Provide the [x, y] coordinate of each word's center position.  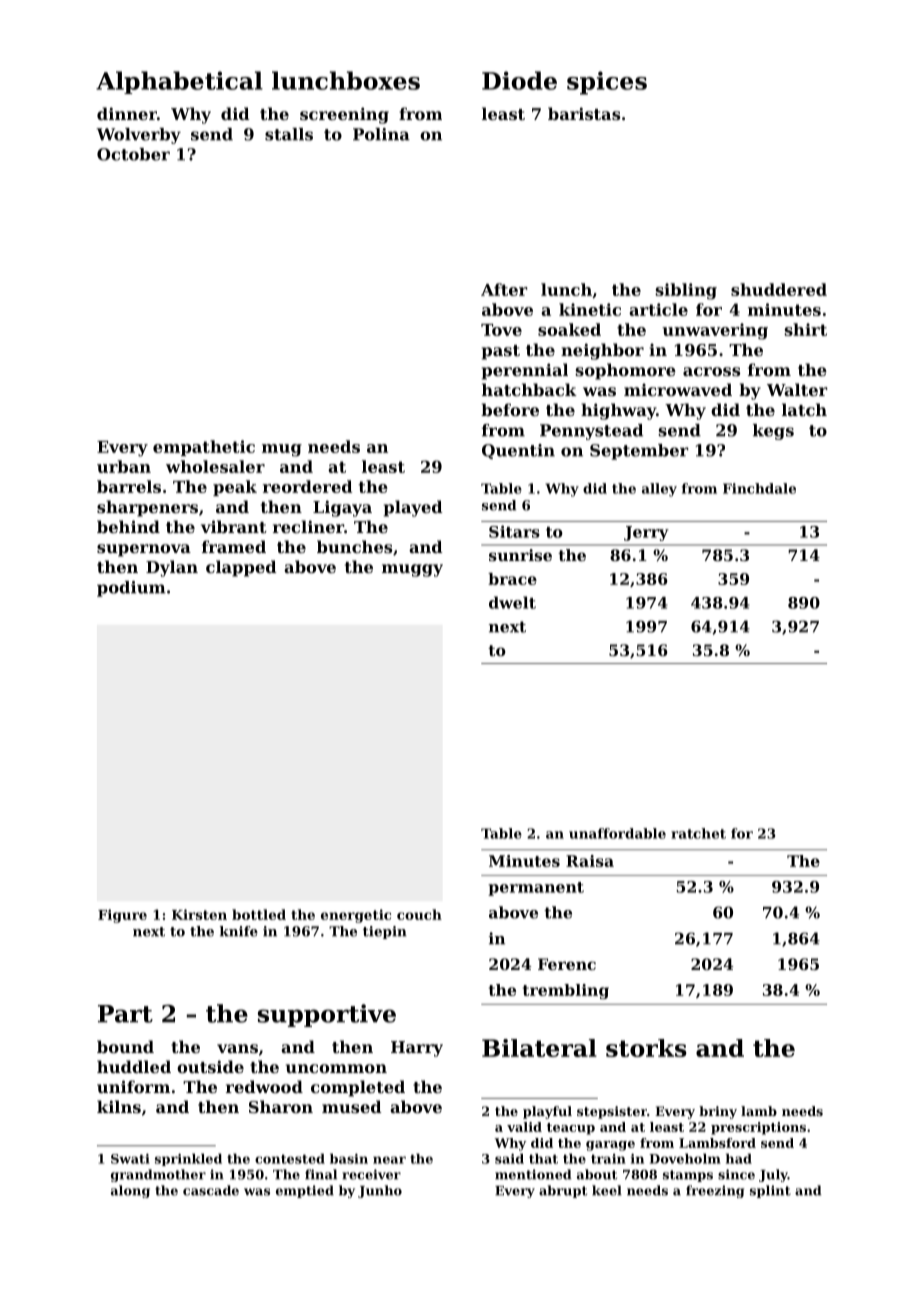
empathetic [204, 448]
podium [131, 589]
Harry [417, 1049]
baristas [584, 113]
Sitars [514, 531]
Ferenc [567, 964]
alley [659, 490]
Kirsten [199, 914]
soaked [569, 329]
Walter [797, 389]
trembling [566, 991]
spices [607, 83]
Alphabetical [179, 82]
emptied [305, 1191]
